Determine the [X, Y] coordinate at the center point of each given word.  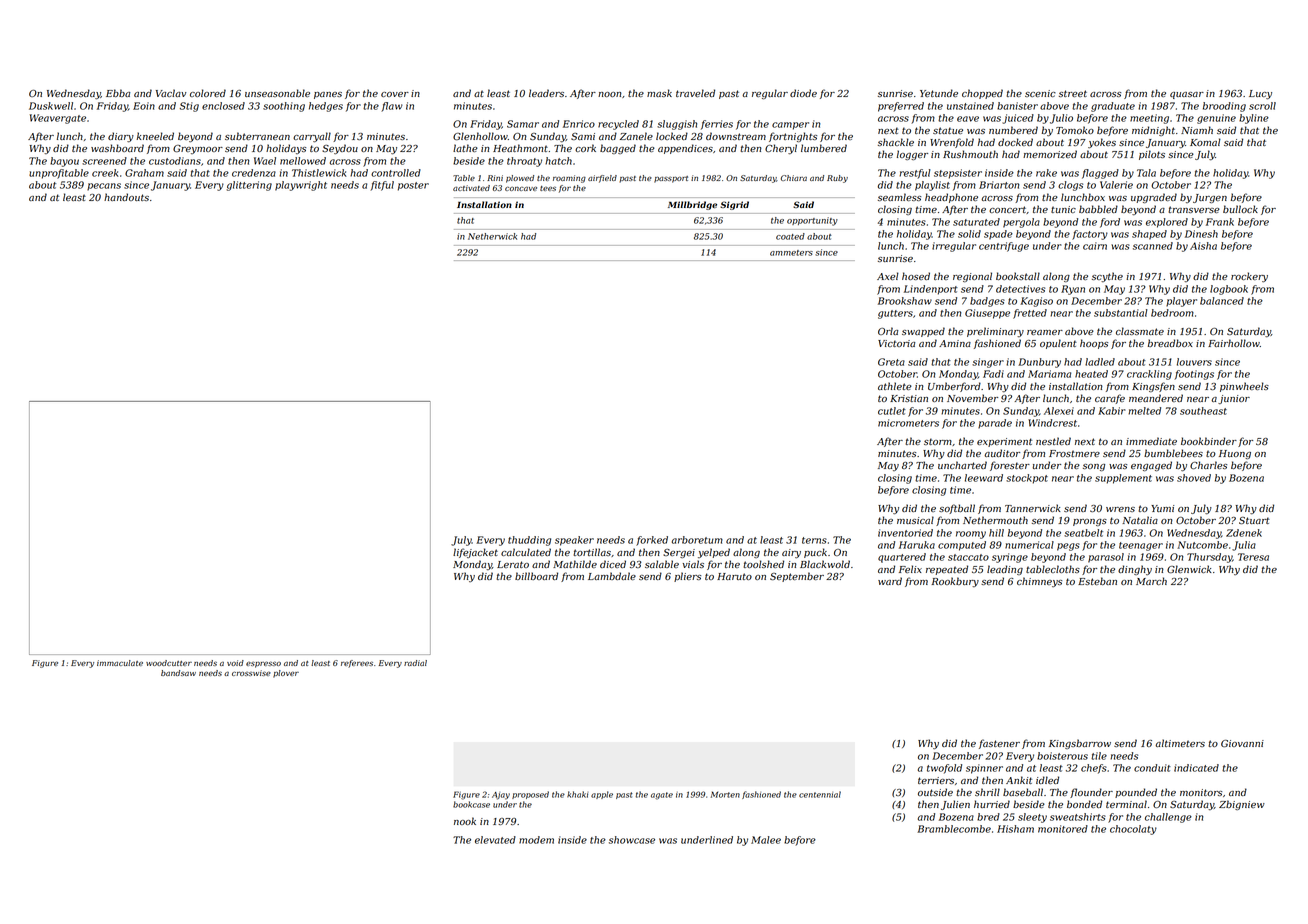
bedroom [1172, 313]
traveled [695, 93]
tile [1099, 756]
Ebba [118, 93]
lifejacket [475, 553]
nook [465, 821]
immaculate [120, 663]
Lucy [1260, 94]
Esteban [1097, 581]
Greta [891, 362]
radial [415, 663]
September [797, 577]
